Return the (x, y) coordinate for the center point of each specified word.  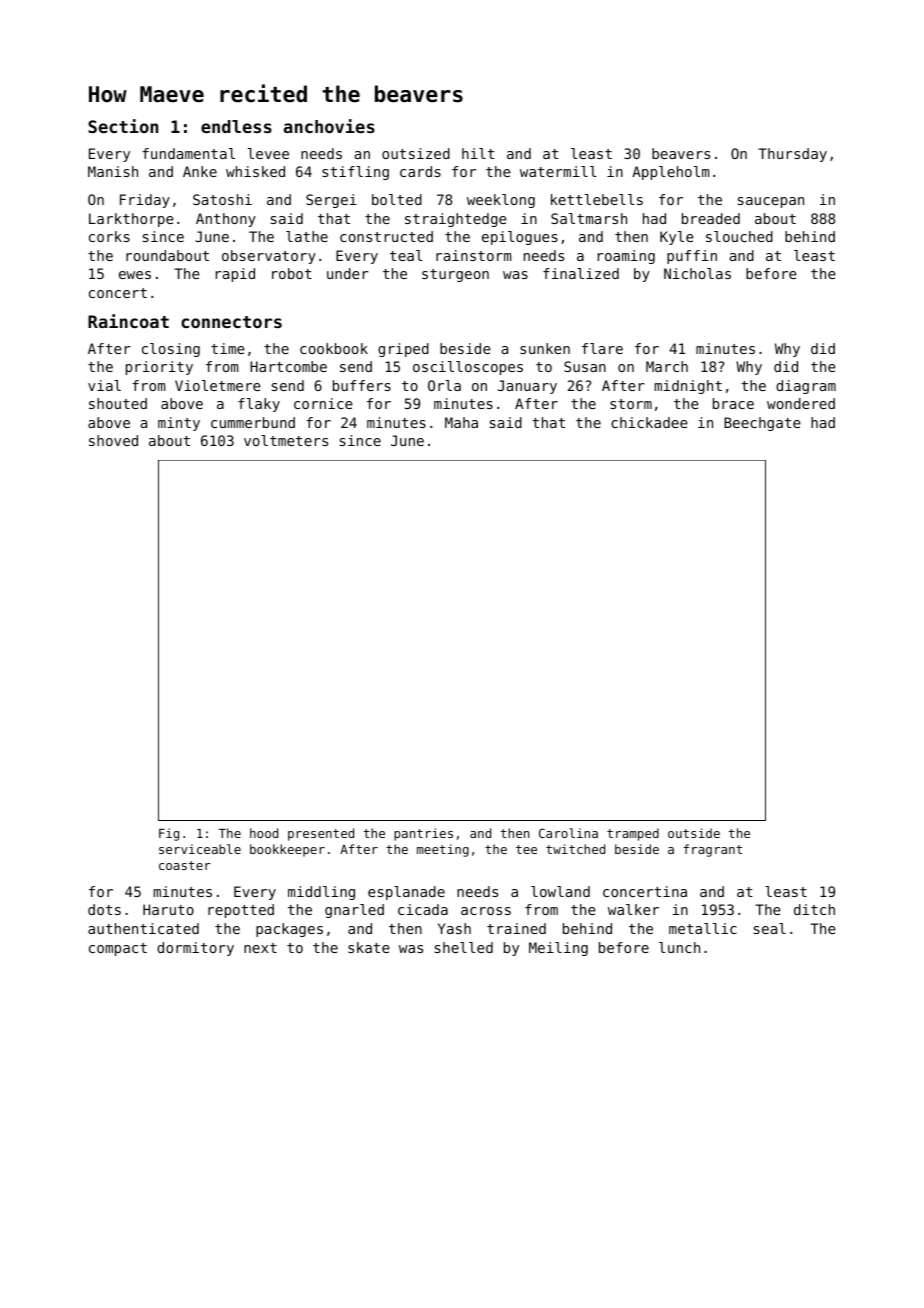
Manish (113, 171)
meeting (443, 850)
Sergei (331, 201)
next (260, 948)
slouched (739, 236)
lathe (307, 236)
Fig (169, 834)
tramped (633, 834)
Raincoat (128, 321)
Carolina (568, 833)
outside (694, 833)
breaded (711, 218)
